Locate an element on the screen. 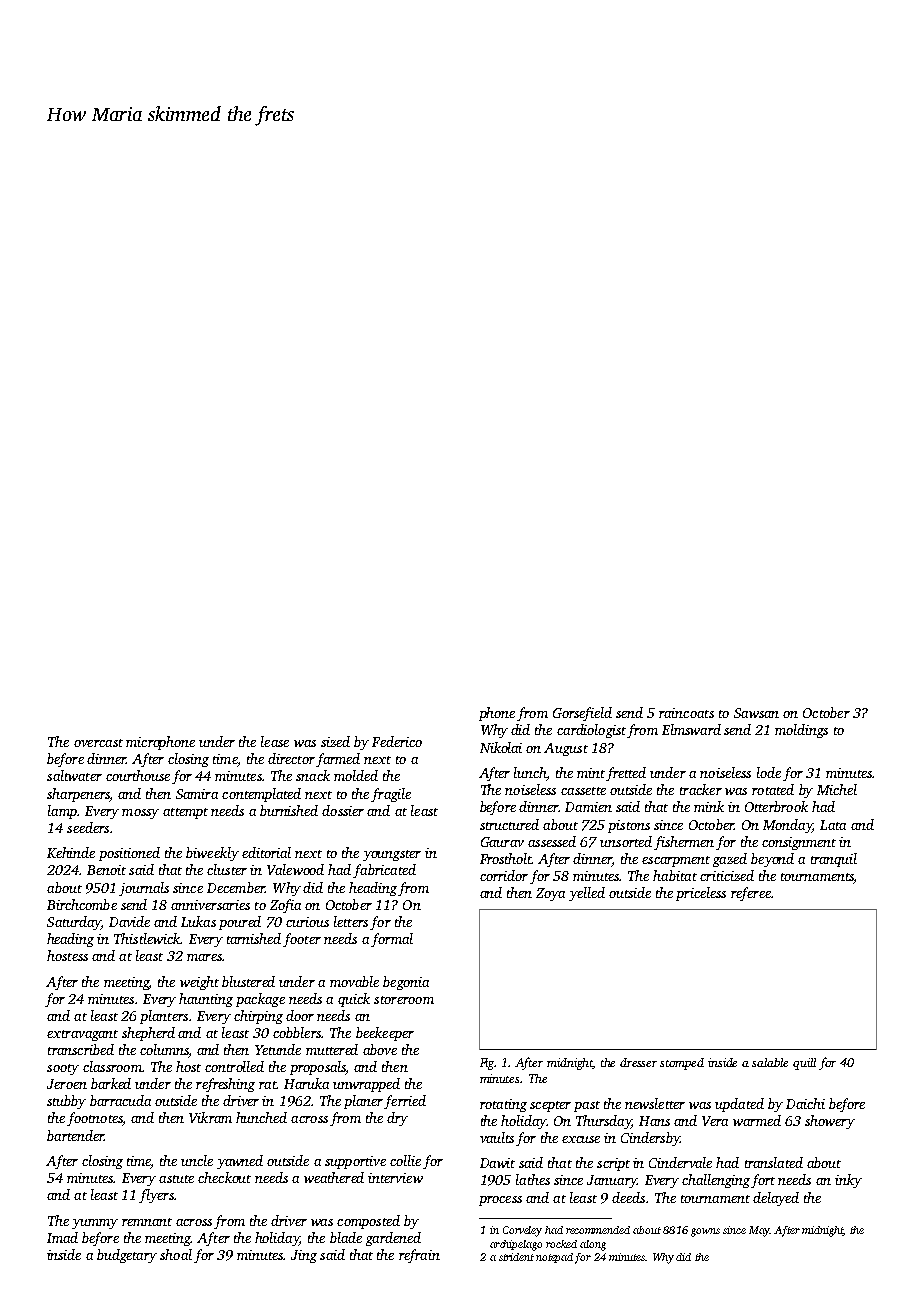 The width and height of the screenshot is (924, 1308). Thistlewick is located at coordinates (147, 938).
